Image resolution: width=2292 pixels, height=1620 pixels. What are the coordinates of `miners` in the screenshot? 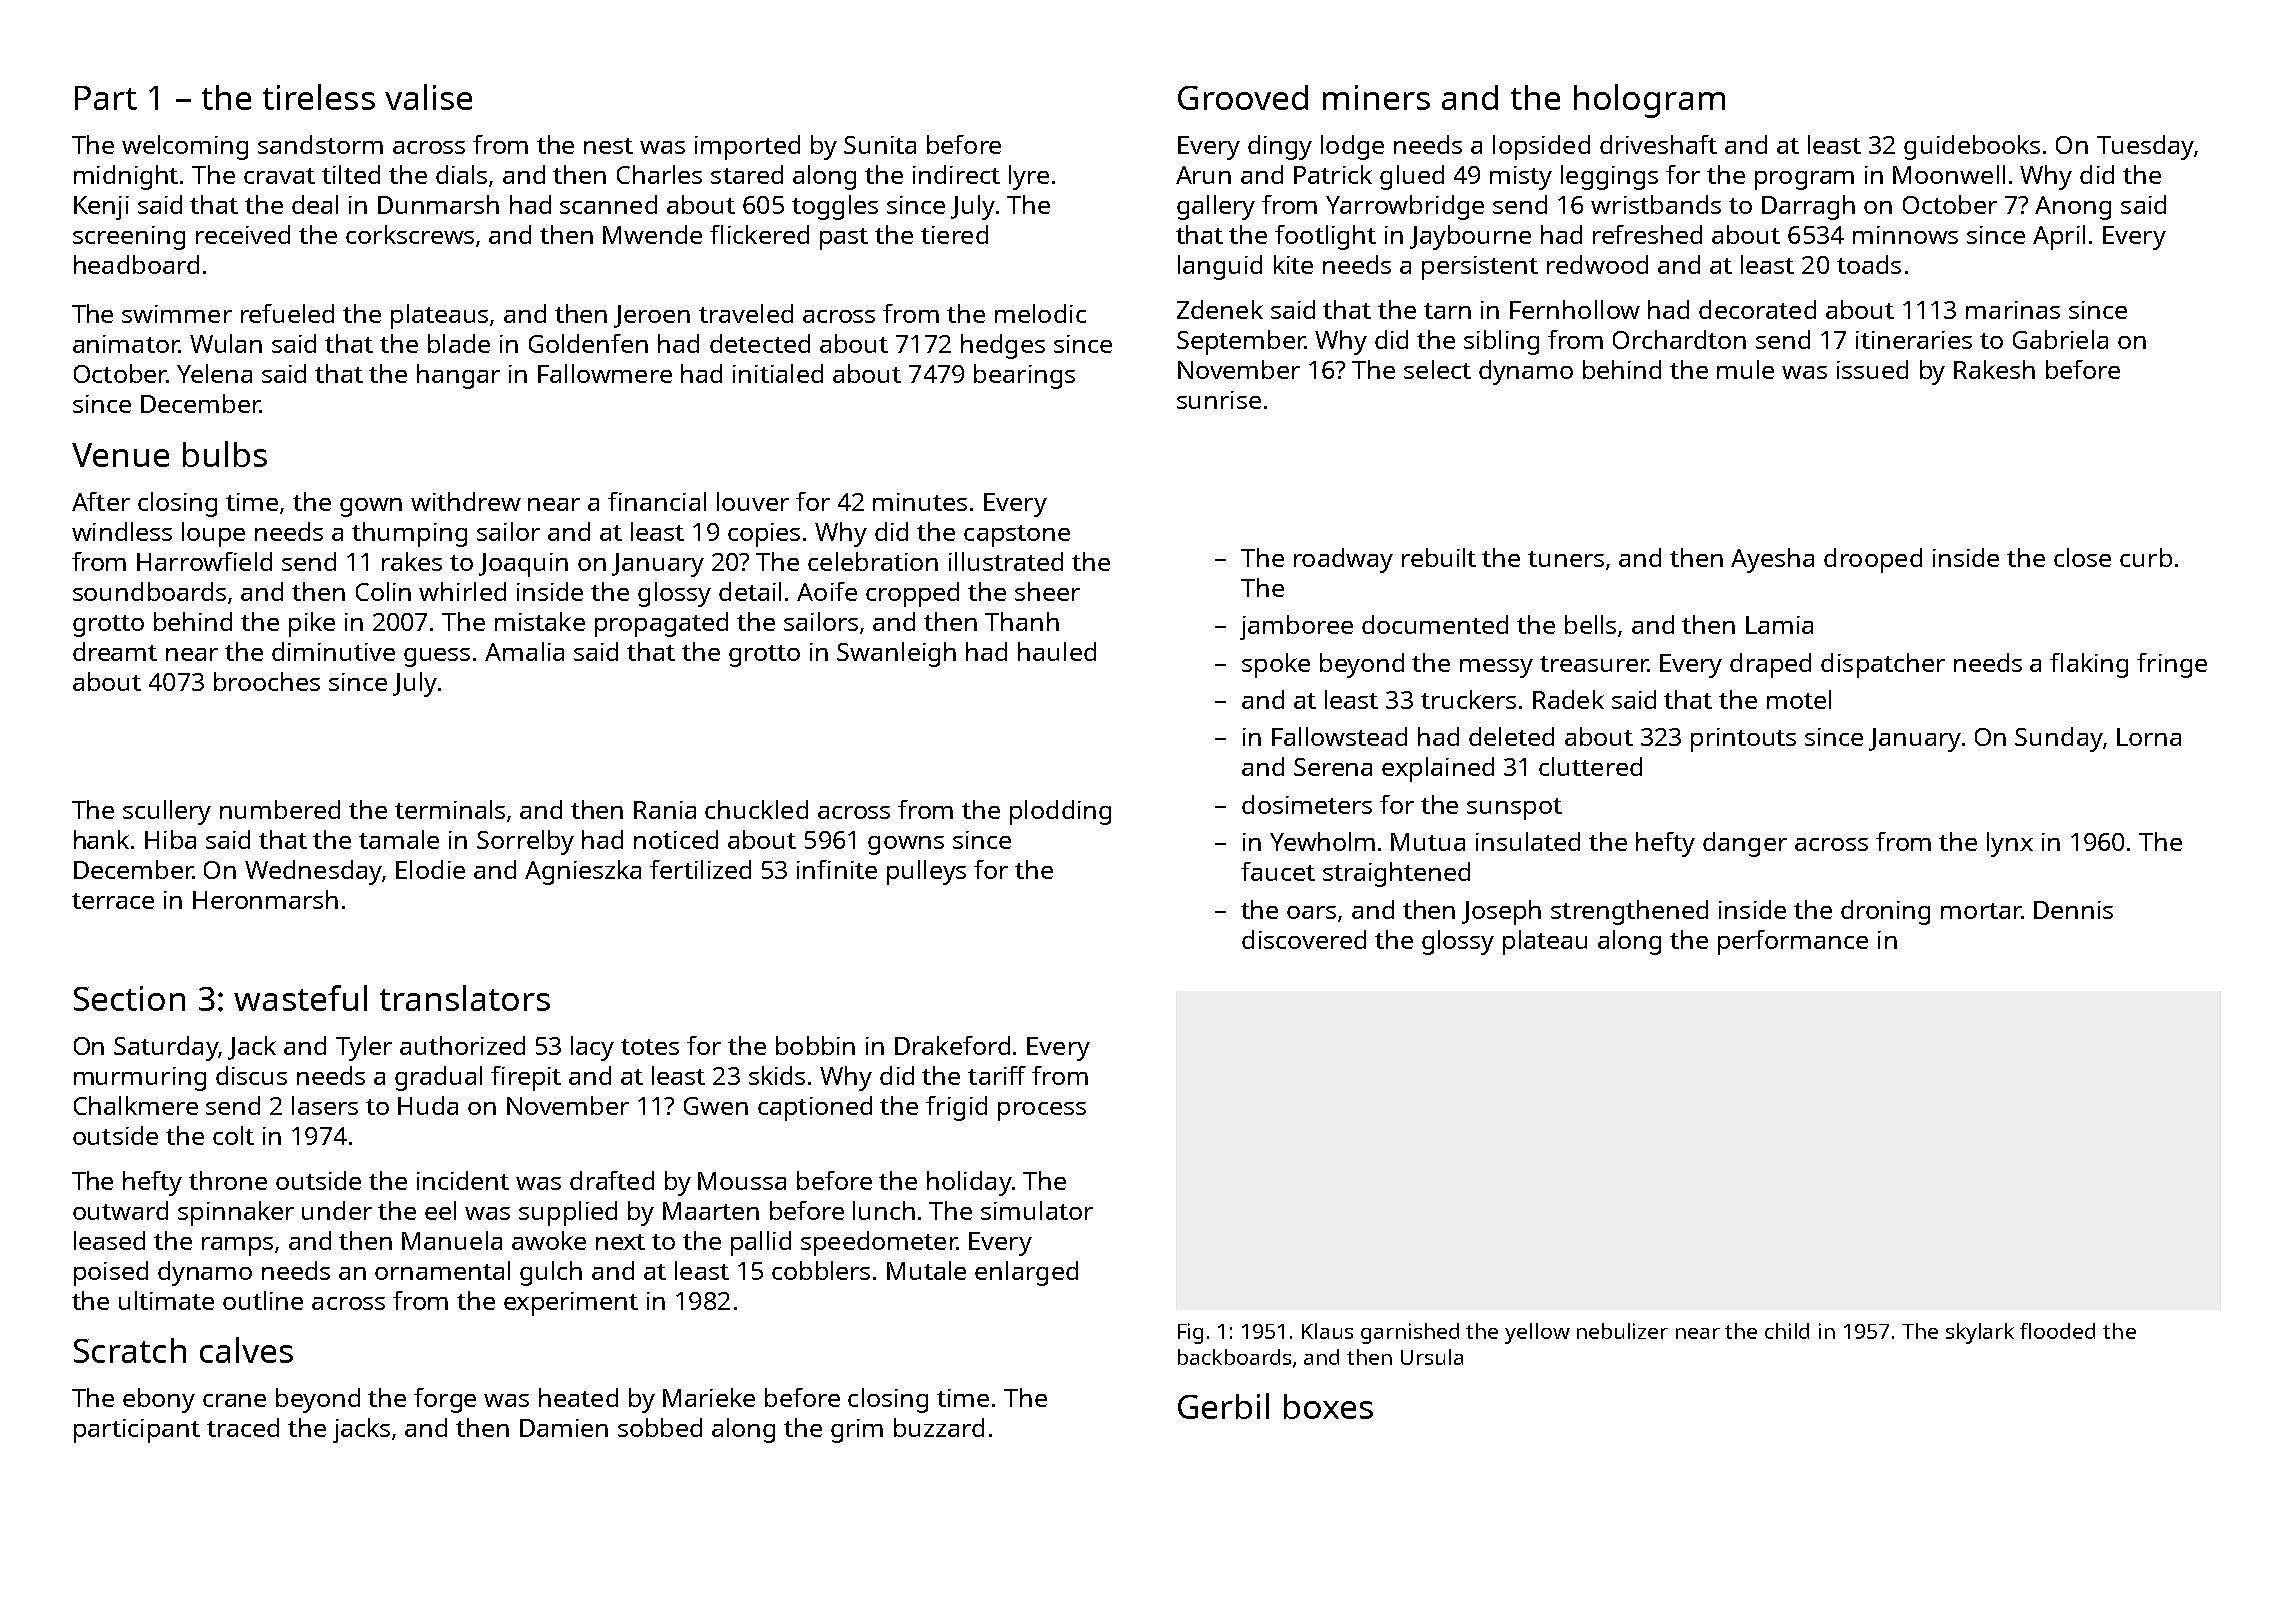 It's located at (1376, 97).
